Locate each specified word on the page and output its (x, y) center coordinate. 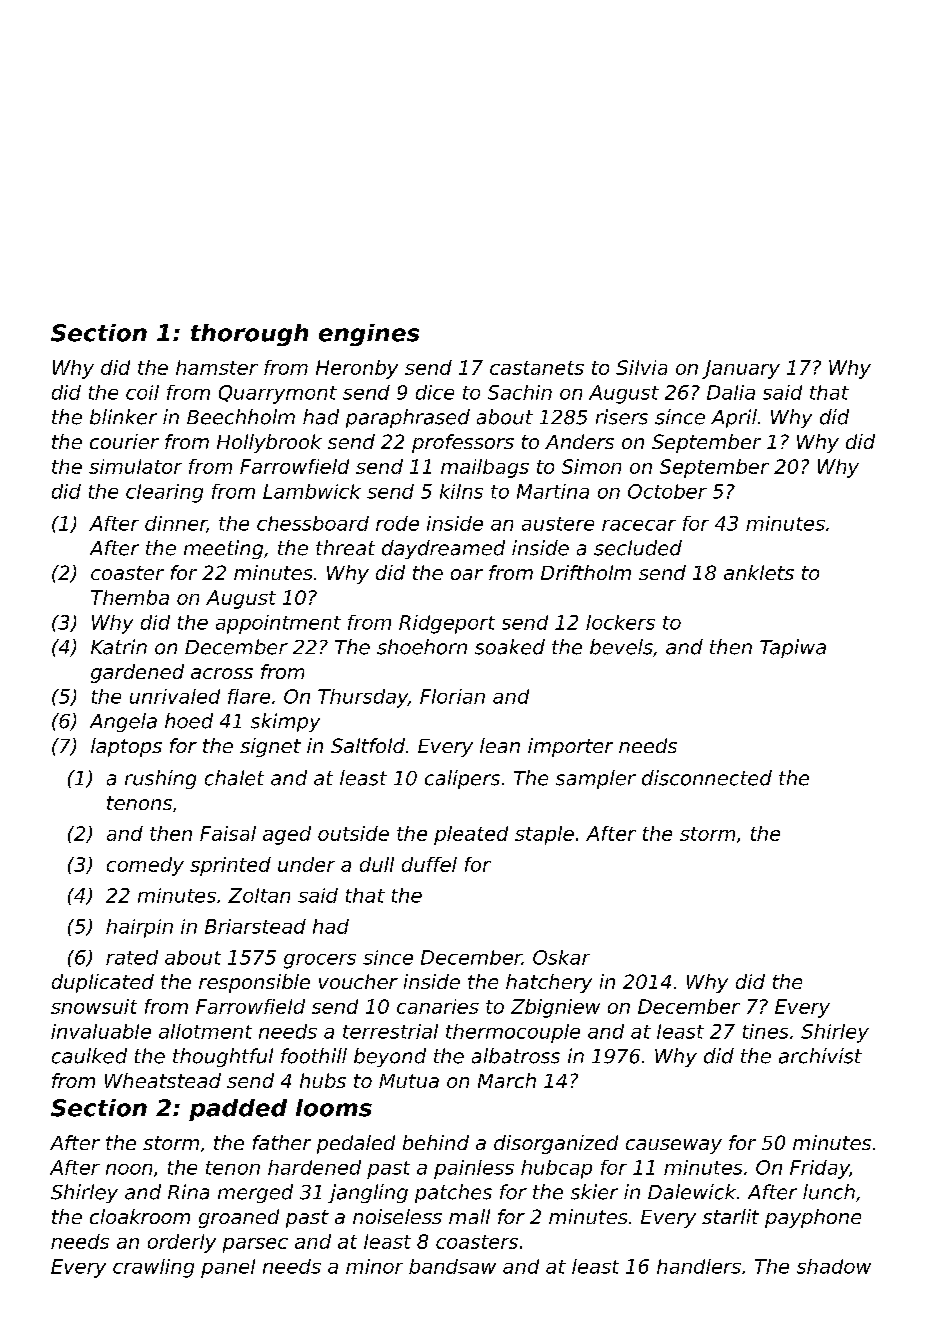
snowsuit (94, 1006)
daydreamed (443, 549)
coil (142, 392)
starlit (730, 1216)
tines (765, 1031)
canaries (438, 1006)
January (741, 369)
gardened (137, 673)
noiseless (397, 1216)
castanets (537, 368)
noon (129, 1169)
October (667, 491)
